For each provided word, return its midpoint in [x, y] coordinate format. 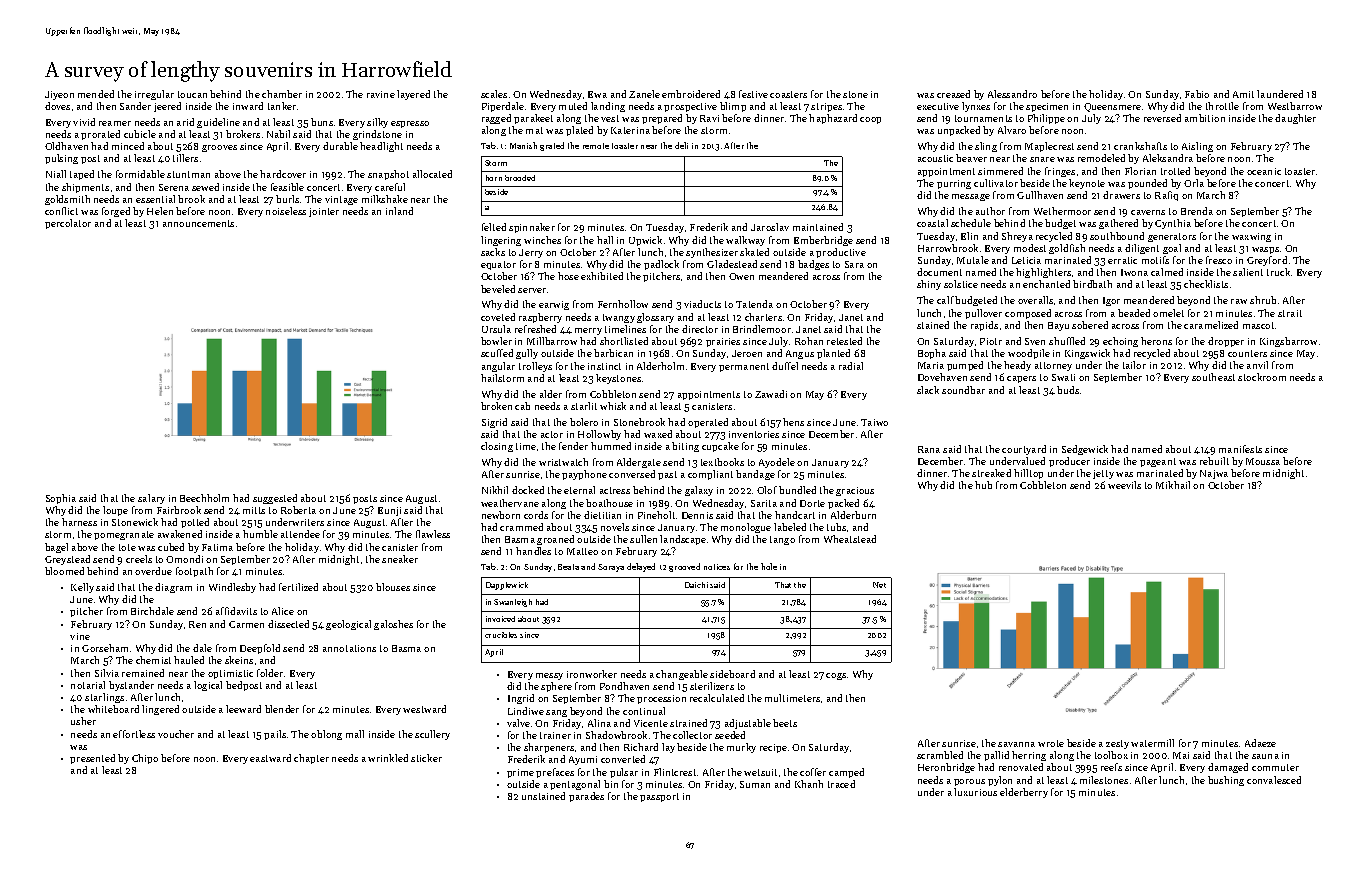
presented [92, 759]
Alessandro [1012, 94]
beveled [498, 289]
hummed [611, 446]
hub [983, 485]
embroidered [691, 94]
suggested [275, 499]
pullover [983, 314]
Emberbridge [823, 241]
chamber [282, 94]
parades [586, 797]
